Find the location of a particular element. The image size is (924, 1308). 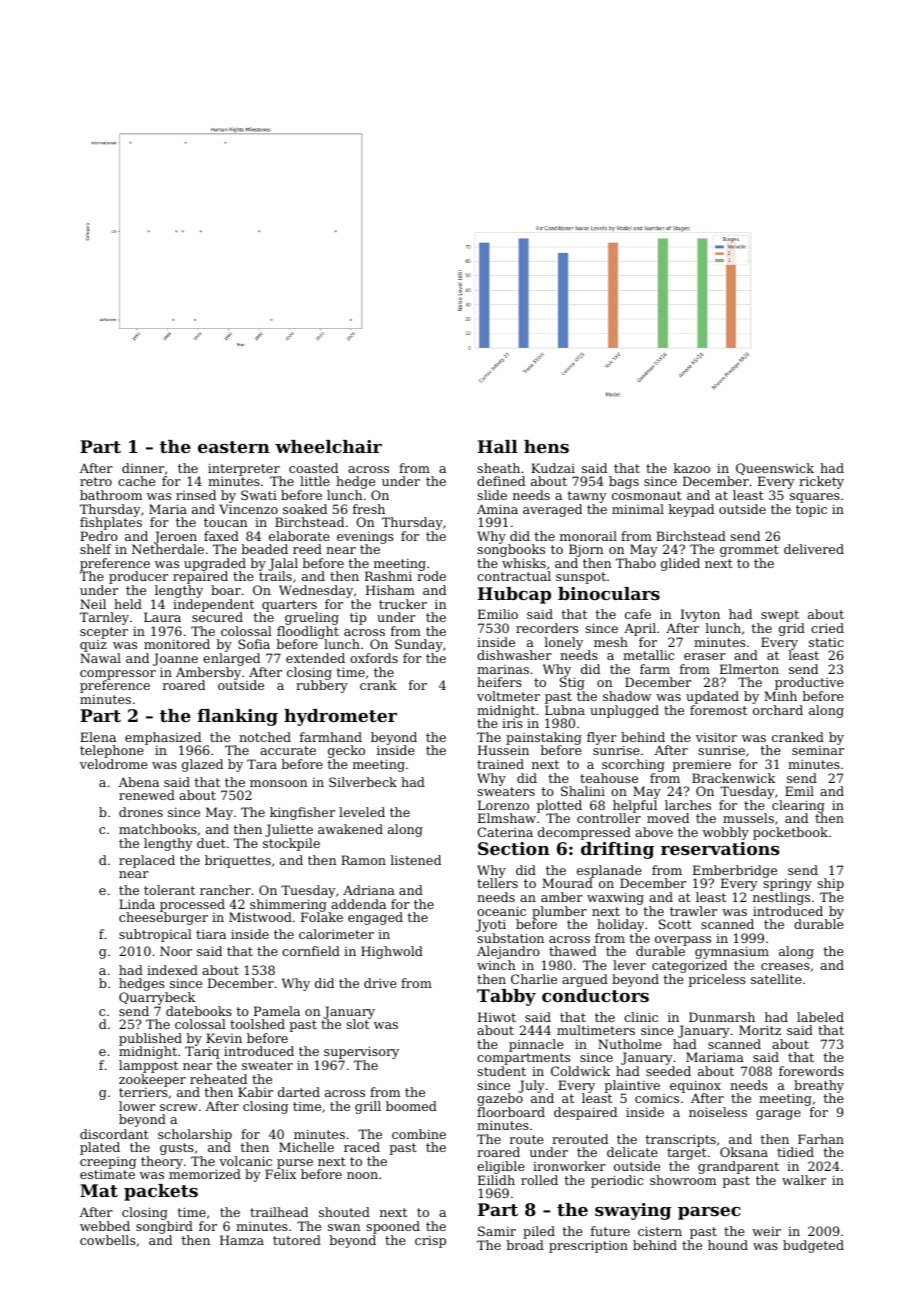

packets is located at coordinates (161, 1192).
